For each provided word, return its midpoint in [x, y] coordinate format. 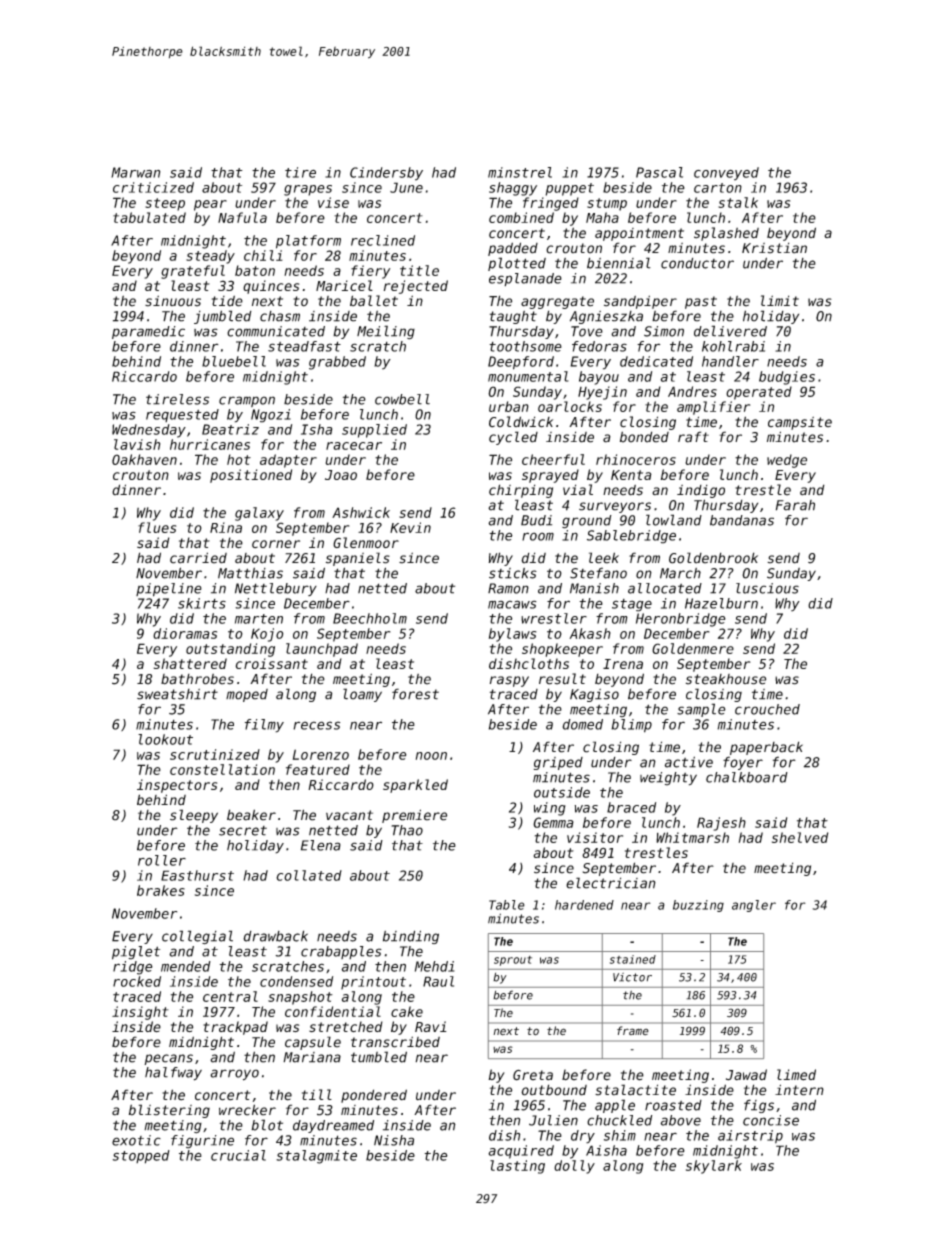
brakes [161, 890]
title [419, 270]
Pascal [659, 172]
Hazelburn [721, 603]
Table [507, 905]
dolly [574, 1167]
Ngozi [271, 416]
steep [165, 204]
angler [754, 906]
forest [415, 694]
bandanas [742, 520]
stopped [141, 1157]
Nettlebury [276, 589]
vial [578, 489]
